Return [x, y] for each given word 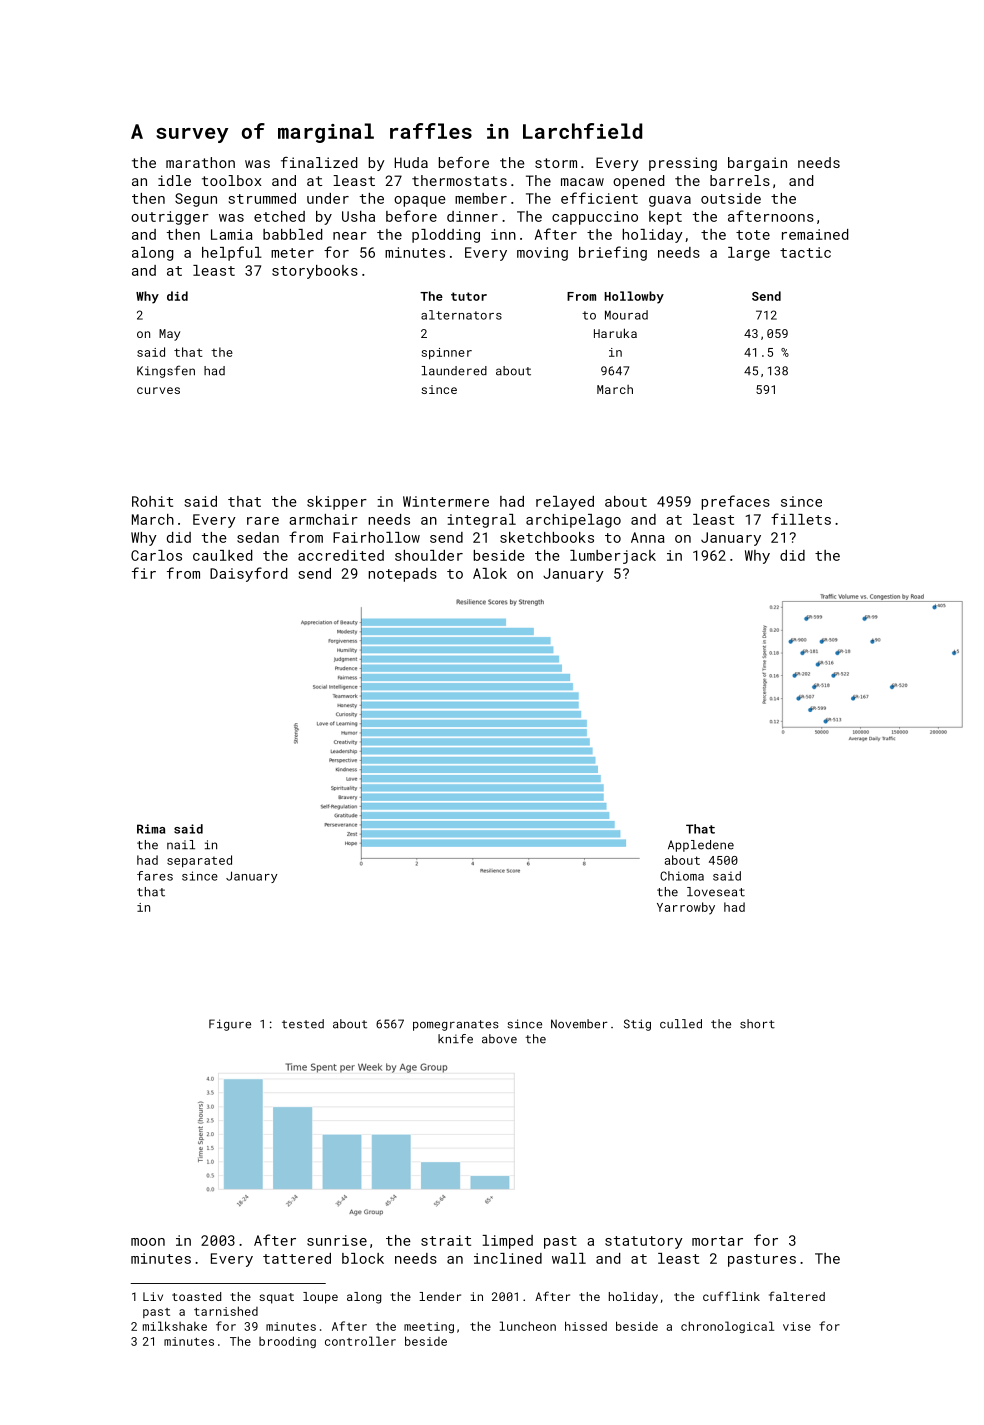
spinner [447, 354]
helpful [232, 253]
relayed [565, 503]
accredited [341, 555]
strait [446, 1240]
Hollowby [634, 297]
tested [303, 1024]
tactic [805, 252]
